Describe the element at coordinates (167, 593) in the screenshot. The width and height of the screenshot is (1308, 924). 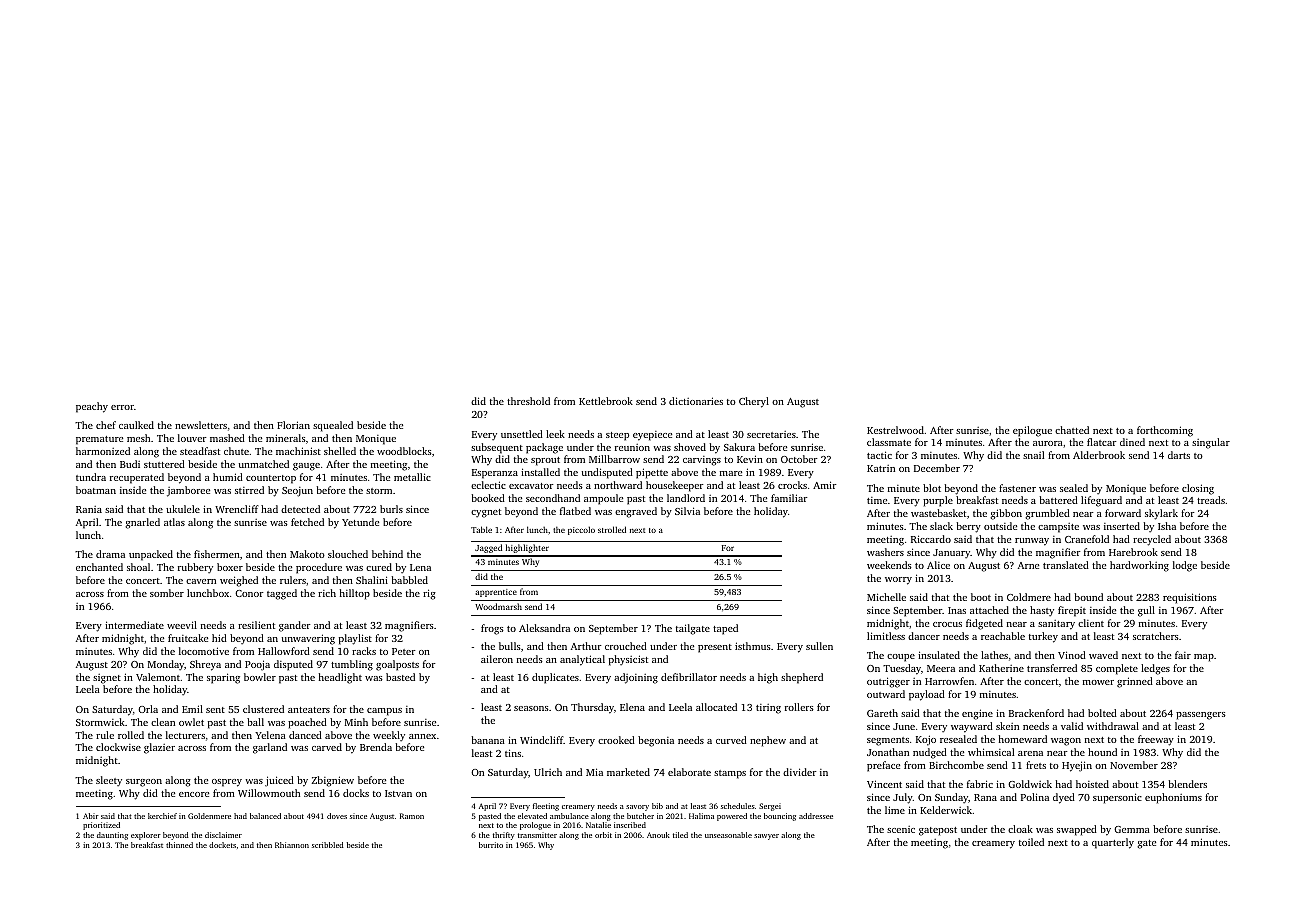
I see `somber` at that location.
